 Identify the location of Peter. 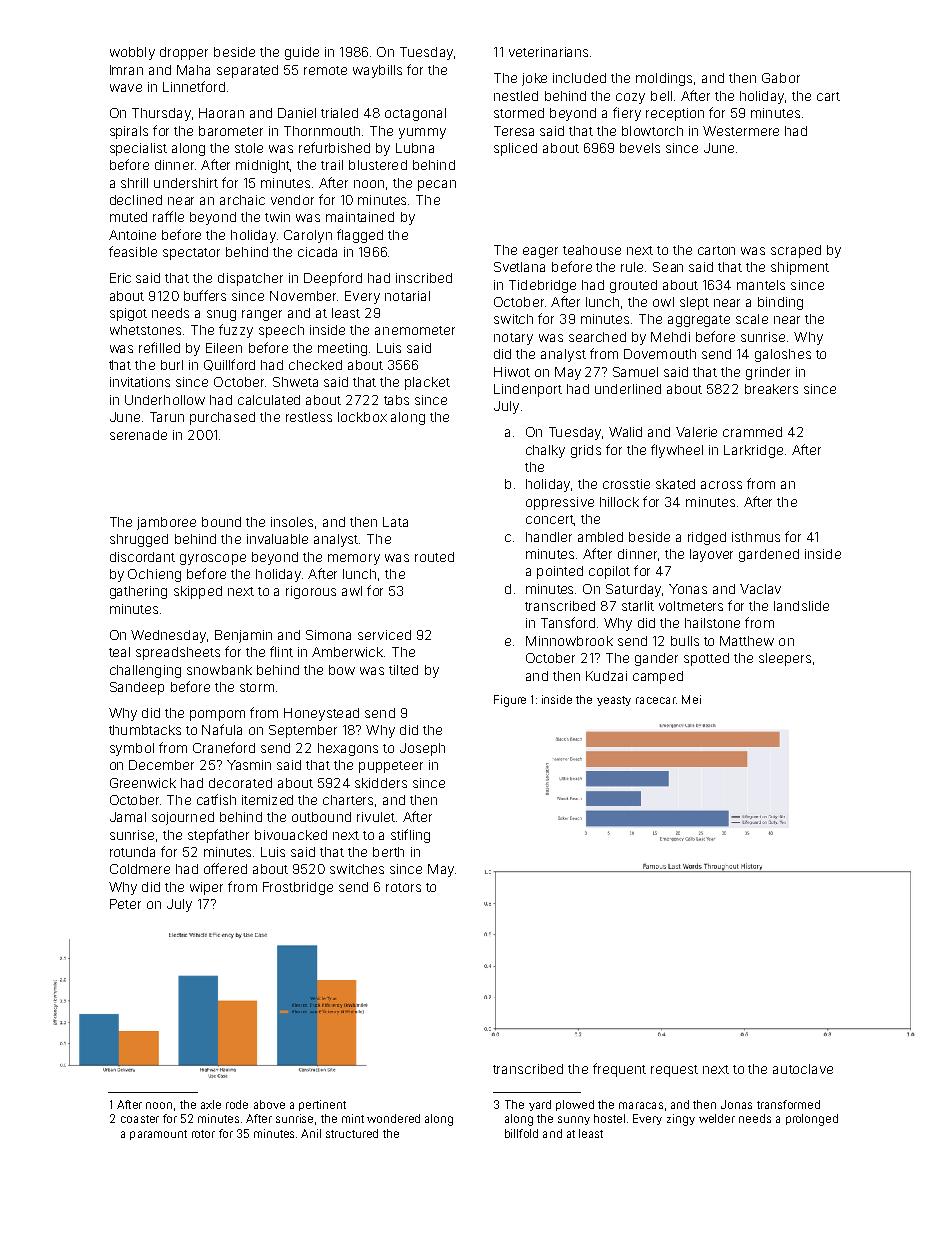
(125, 904).
